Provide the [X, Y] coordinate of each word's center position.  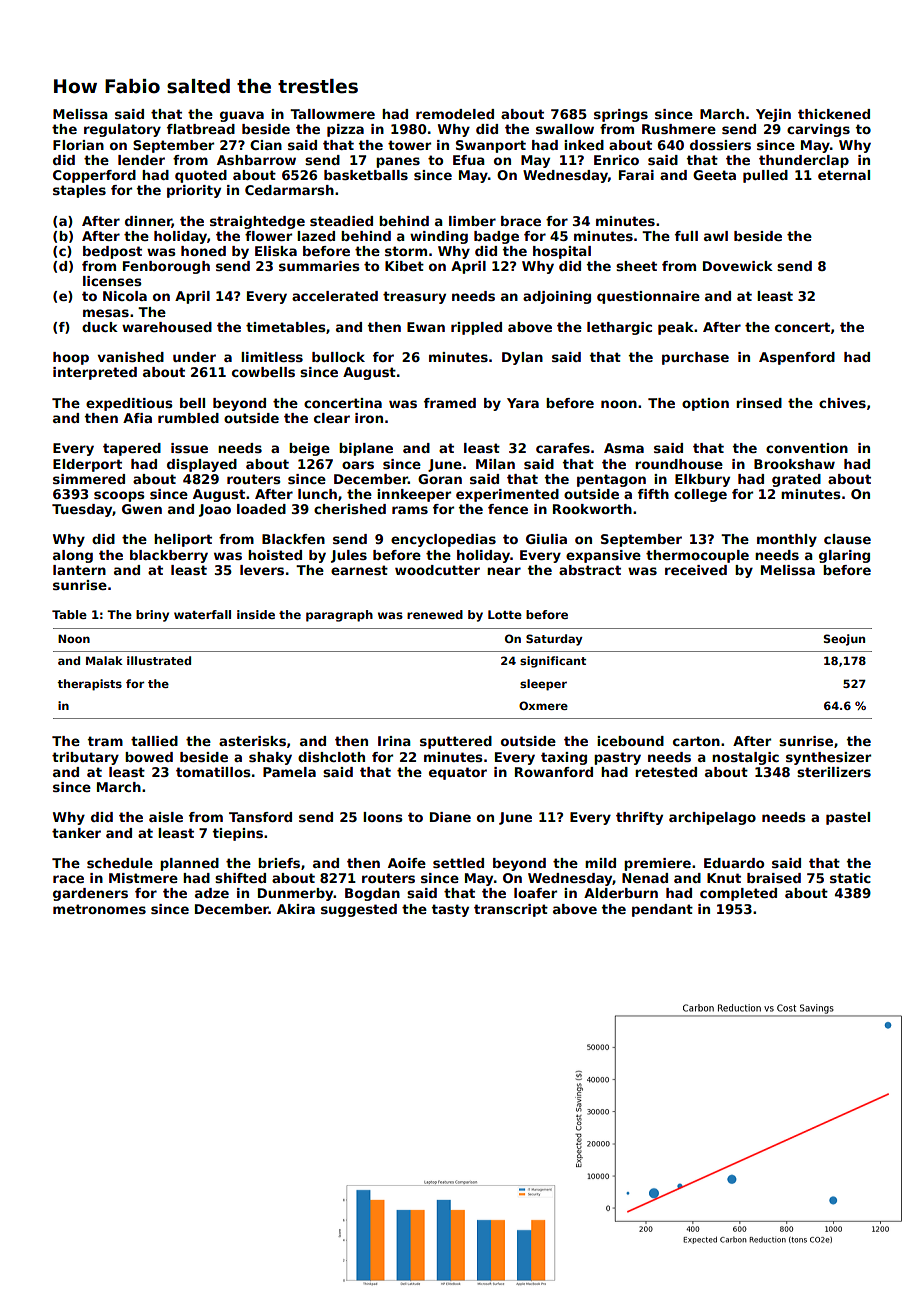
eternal [844, 175]
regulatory [122, 130]
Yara [523, 403]
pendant [662, 910]
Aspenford [797, 358]
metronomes [99, 909]
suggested [359, 910]
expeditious [129, 404]
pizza [345, 130]
